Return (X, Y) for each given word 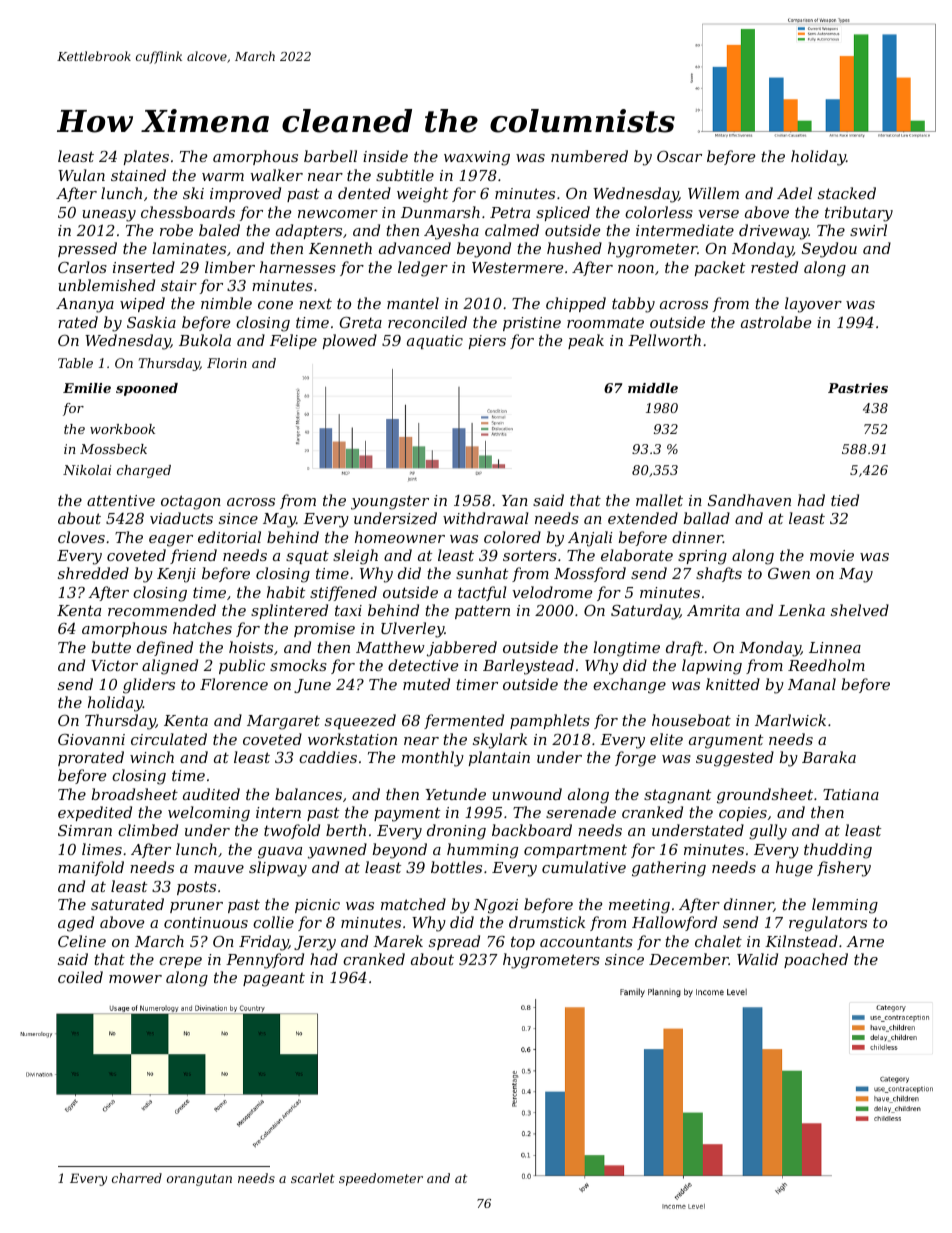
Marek (398, 941)
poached (816, 960)
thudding (838, 851)
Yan (515, 500)
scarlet (313, 1178)
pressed (87, 249)
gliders (149, 686)
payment (407, 814)
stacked (847, 193)
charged (144, 471)
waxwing (477, 158)
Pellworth (664, 340)
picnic (317, 906)
